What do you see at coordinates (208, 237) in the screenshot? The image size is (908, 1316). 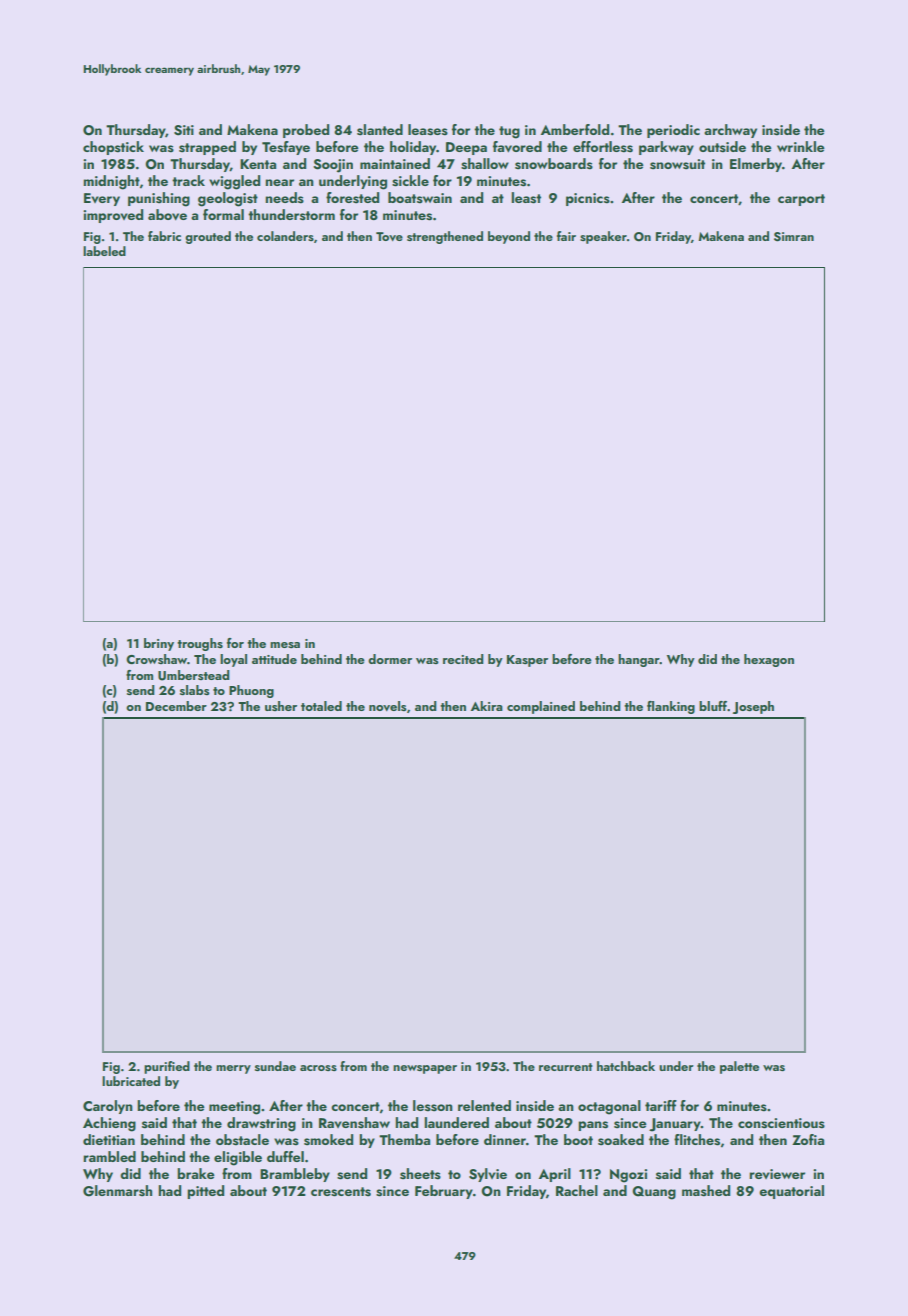 I see `grouted` at bounding box center [208, 237].
